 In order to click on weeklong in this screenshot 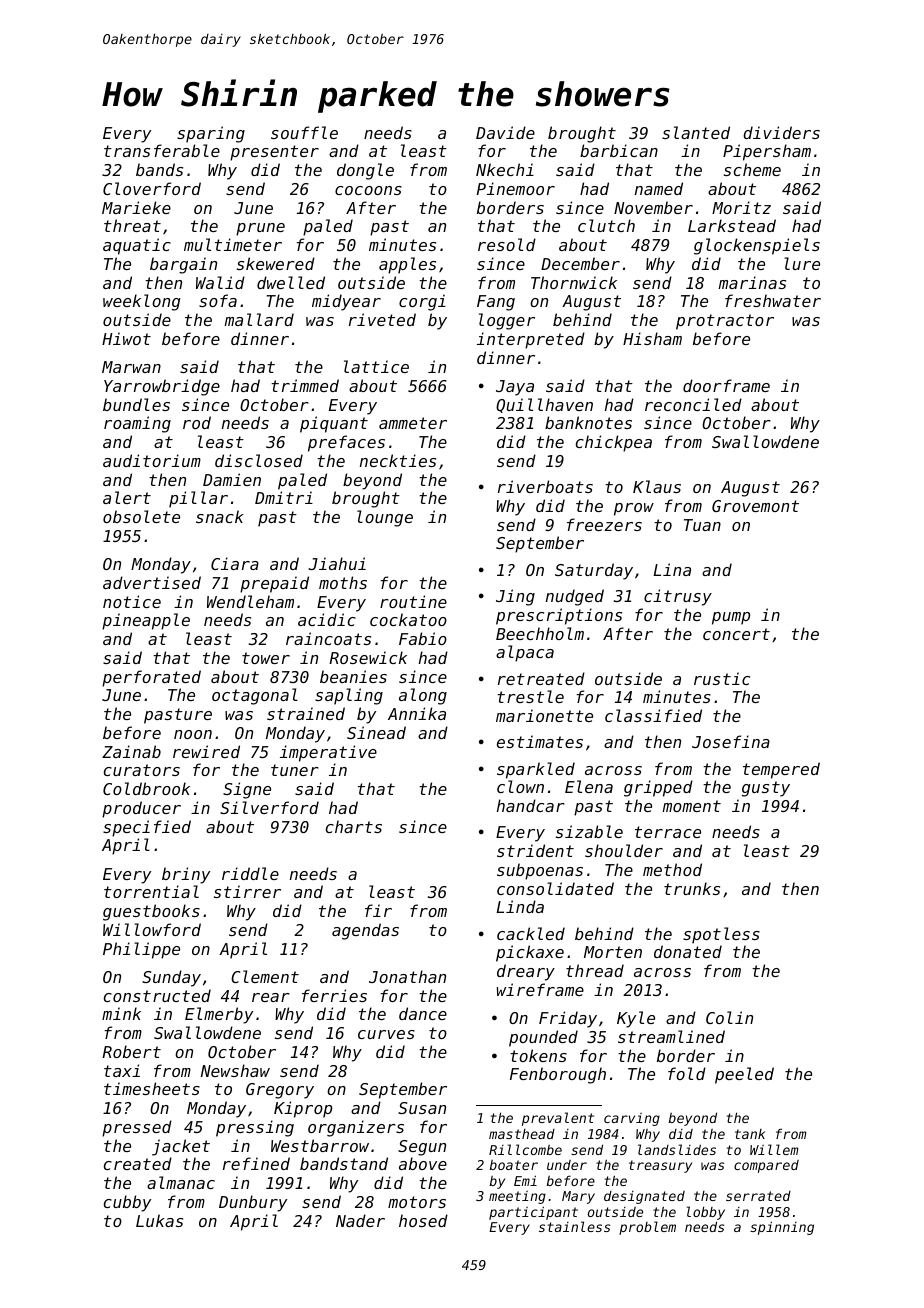, I will do `click(142, 302)`.
